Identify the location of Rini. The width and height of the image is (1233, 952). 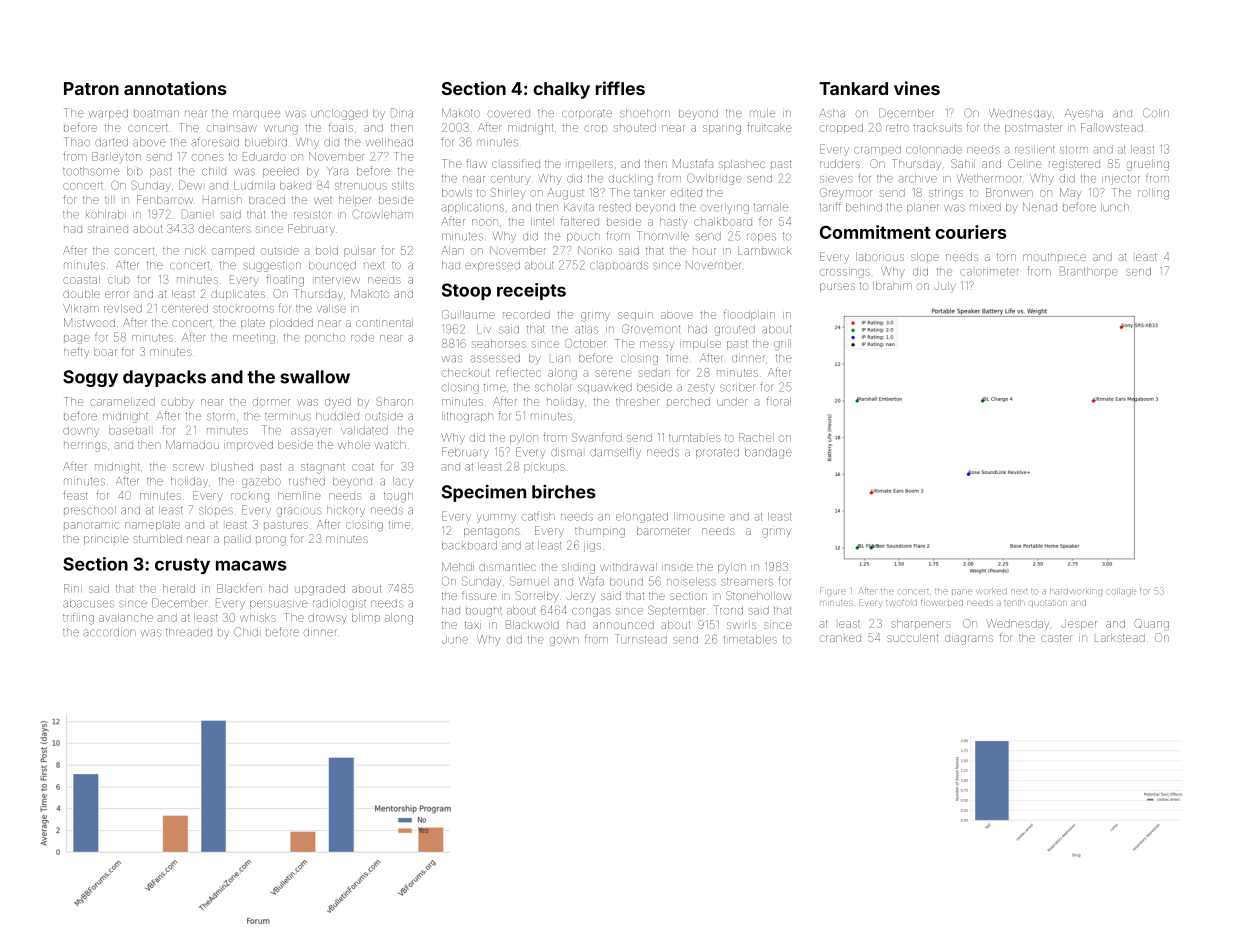
(73, 588).
